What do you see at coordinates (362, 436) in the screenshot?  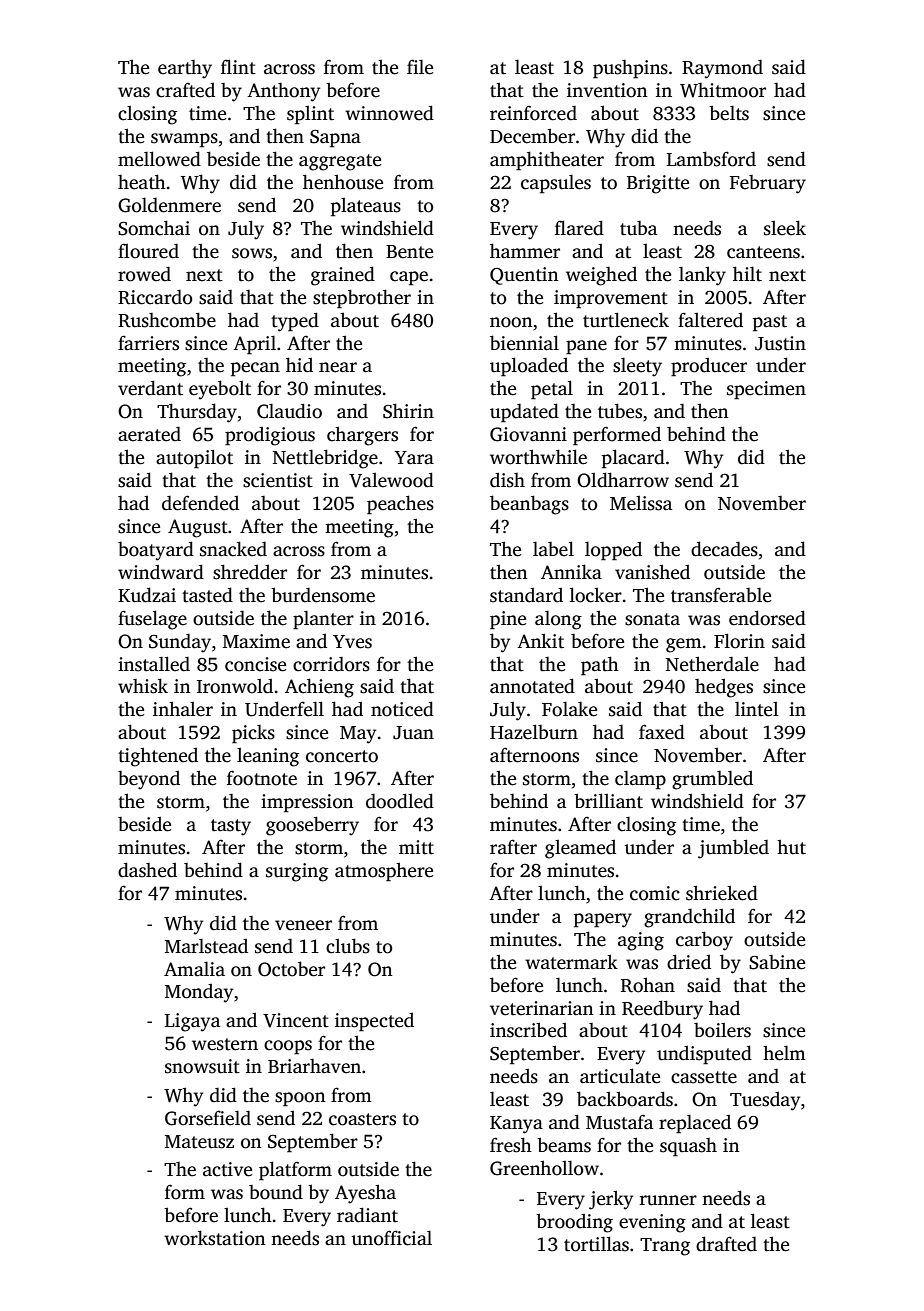 I see `chargers` at bounding box center [362, 436].
